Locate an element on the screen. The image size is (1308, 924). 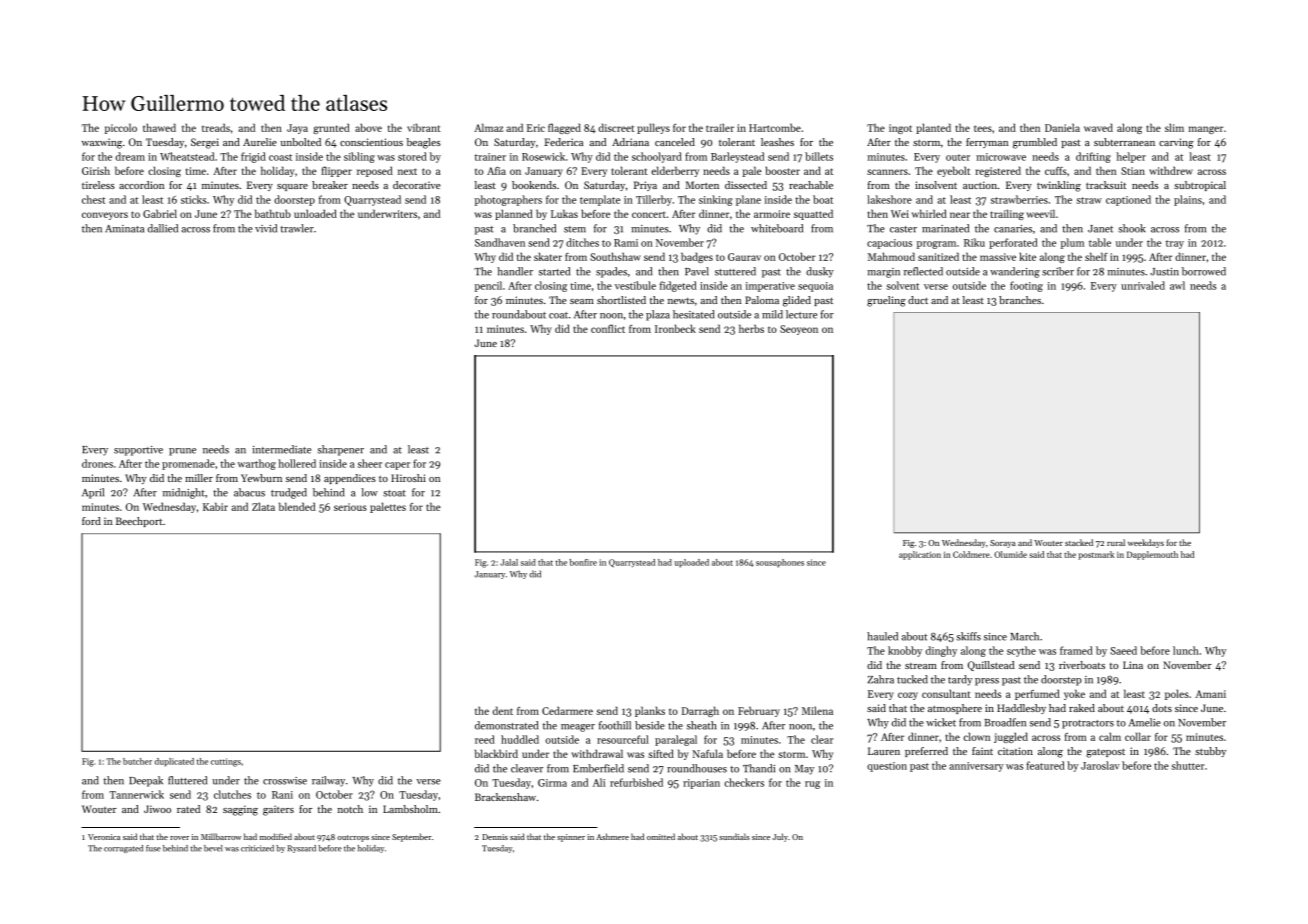
March is located at coordinates (1024, 636).
